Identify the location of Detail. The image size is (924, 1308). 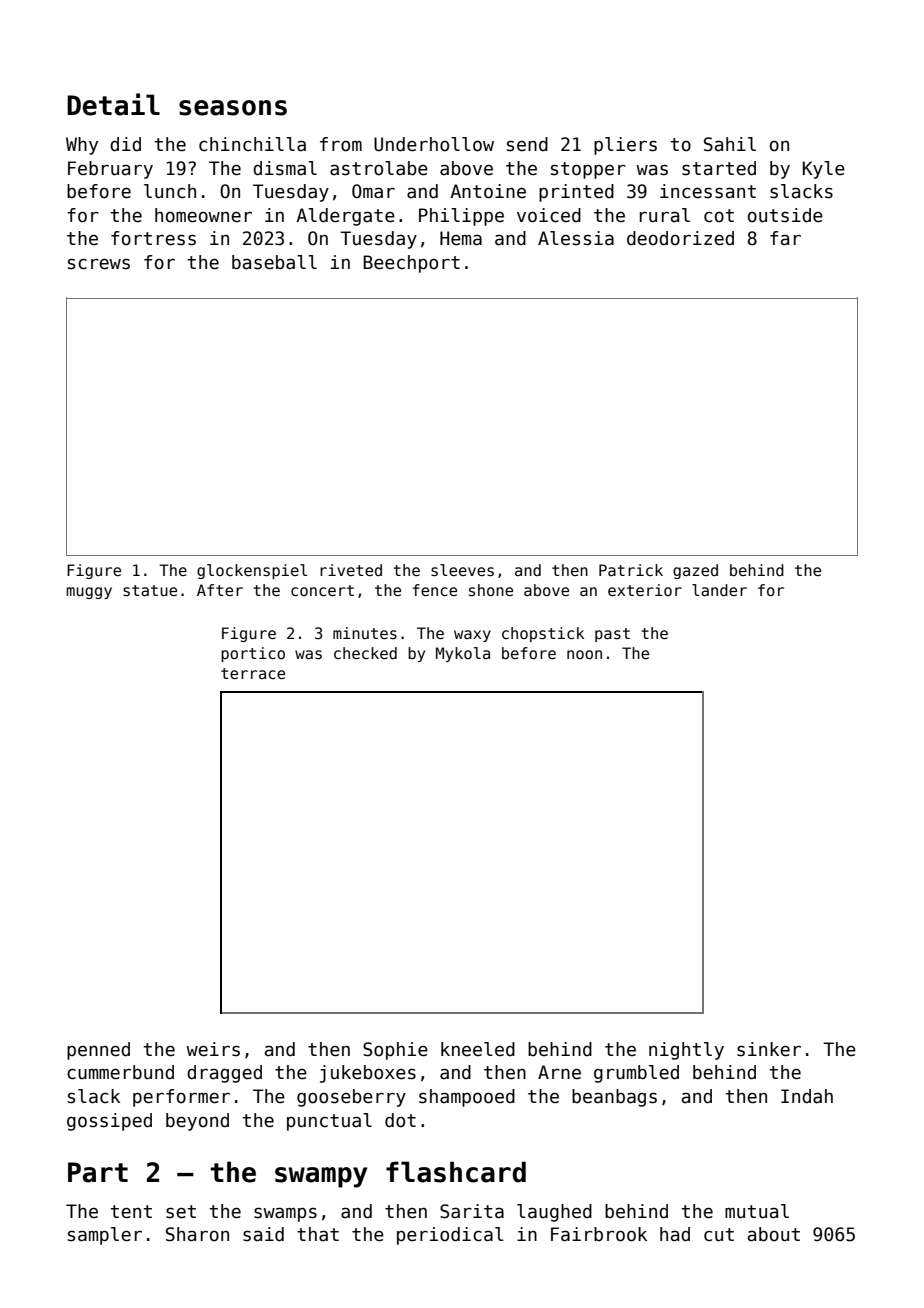
(113, 104).
